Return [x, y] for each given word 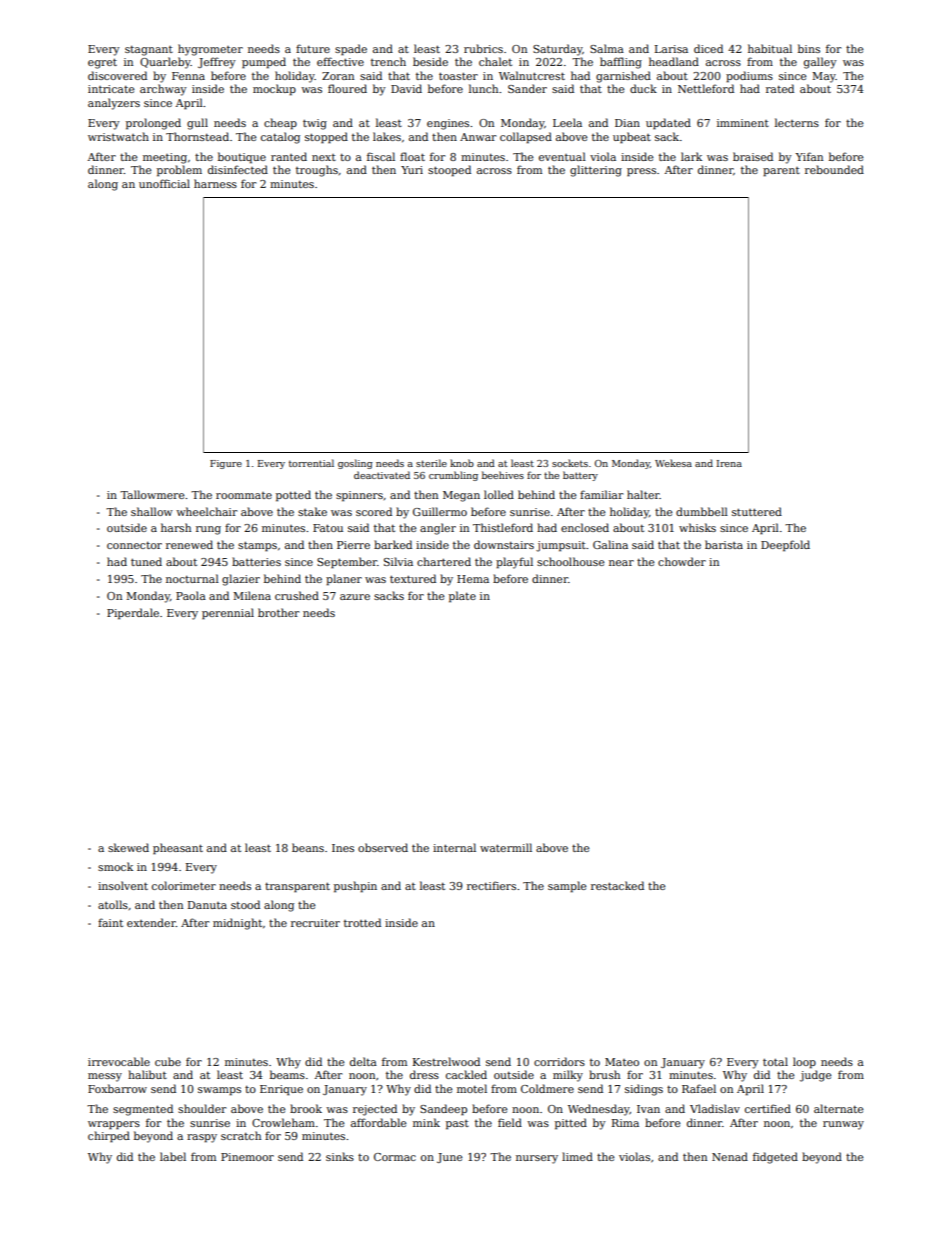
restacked [617, 885]
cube [168, 1061]
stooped [449, 171]
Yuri [412, 170]
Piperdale [133, 614]
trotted [362, 922]
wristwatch [118, 136]
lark [691, 156]
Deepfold [785, 546]
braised [753, 156]
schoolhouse [570, 561]
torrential [311, 463]
